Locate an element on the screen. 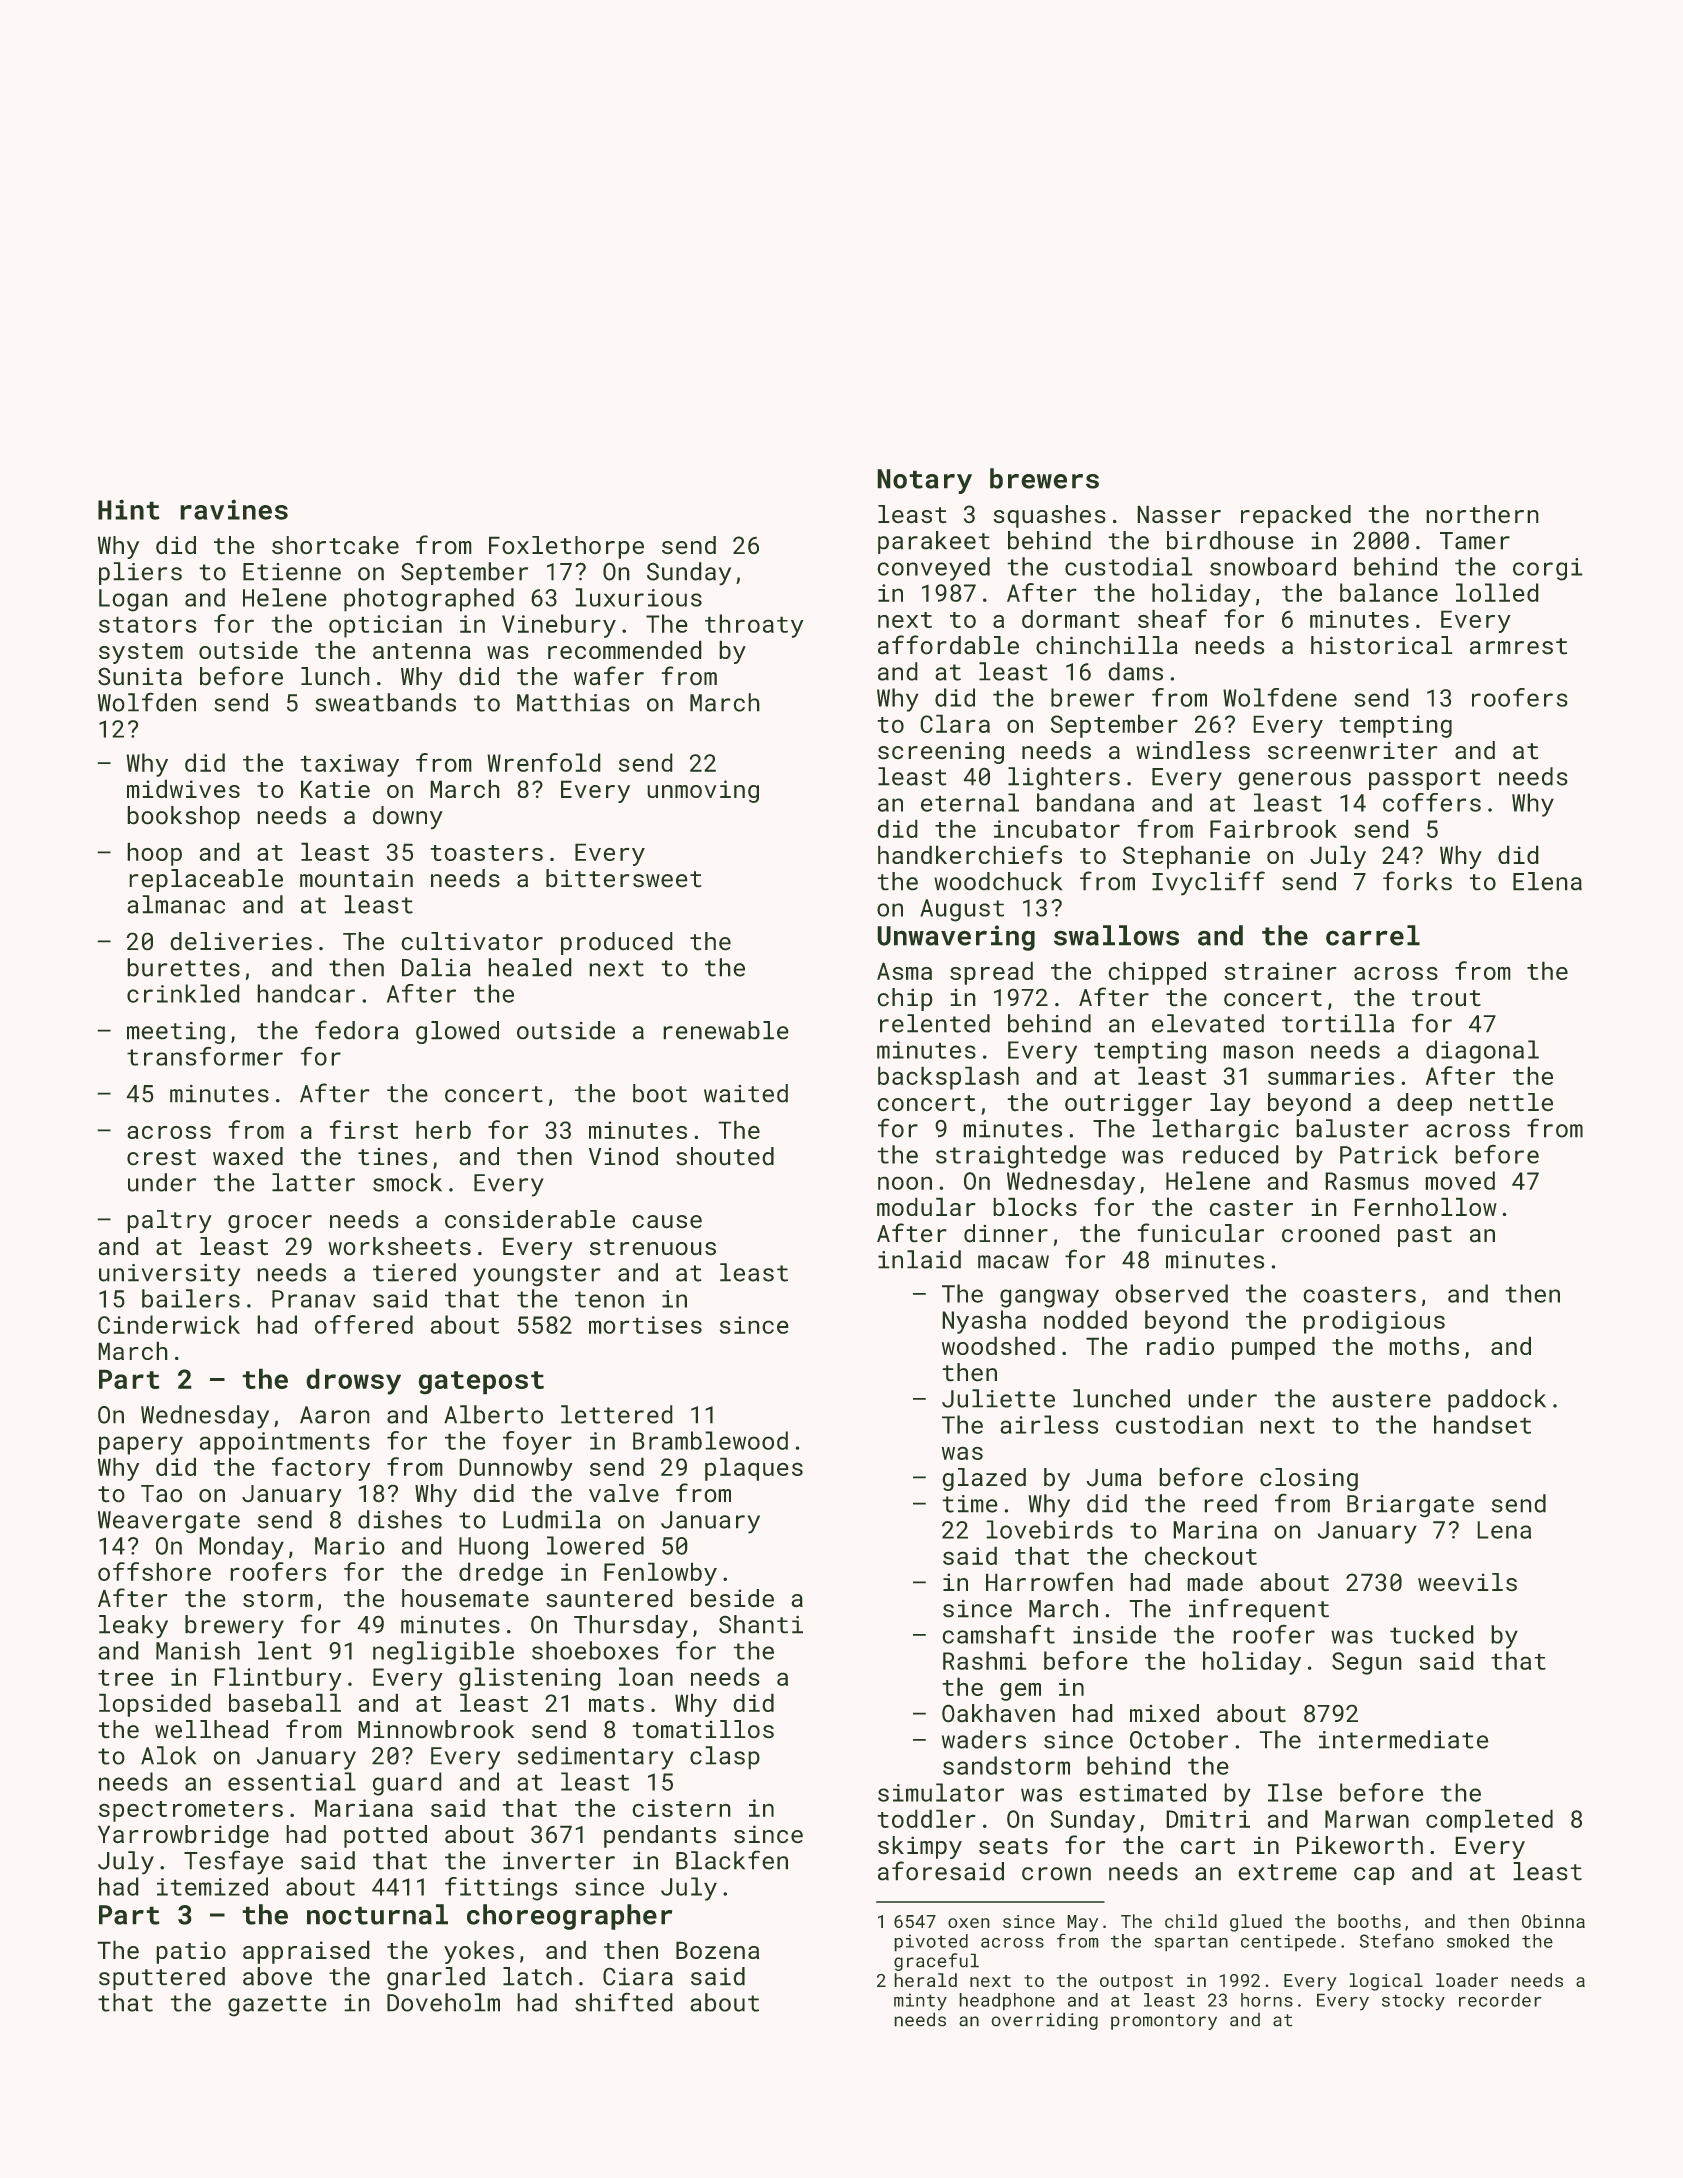 Image resolution: width=1683 pixels, height=2178 pixels. Alberto is located at coordinates (493, 1414).
